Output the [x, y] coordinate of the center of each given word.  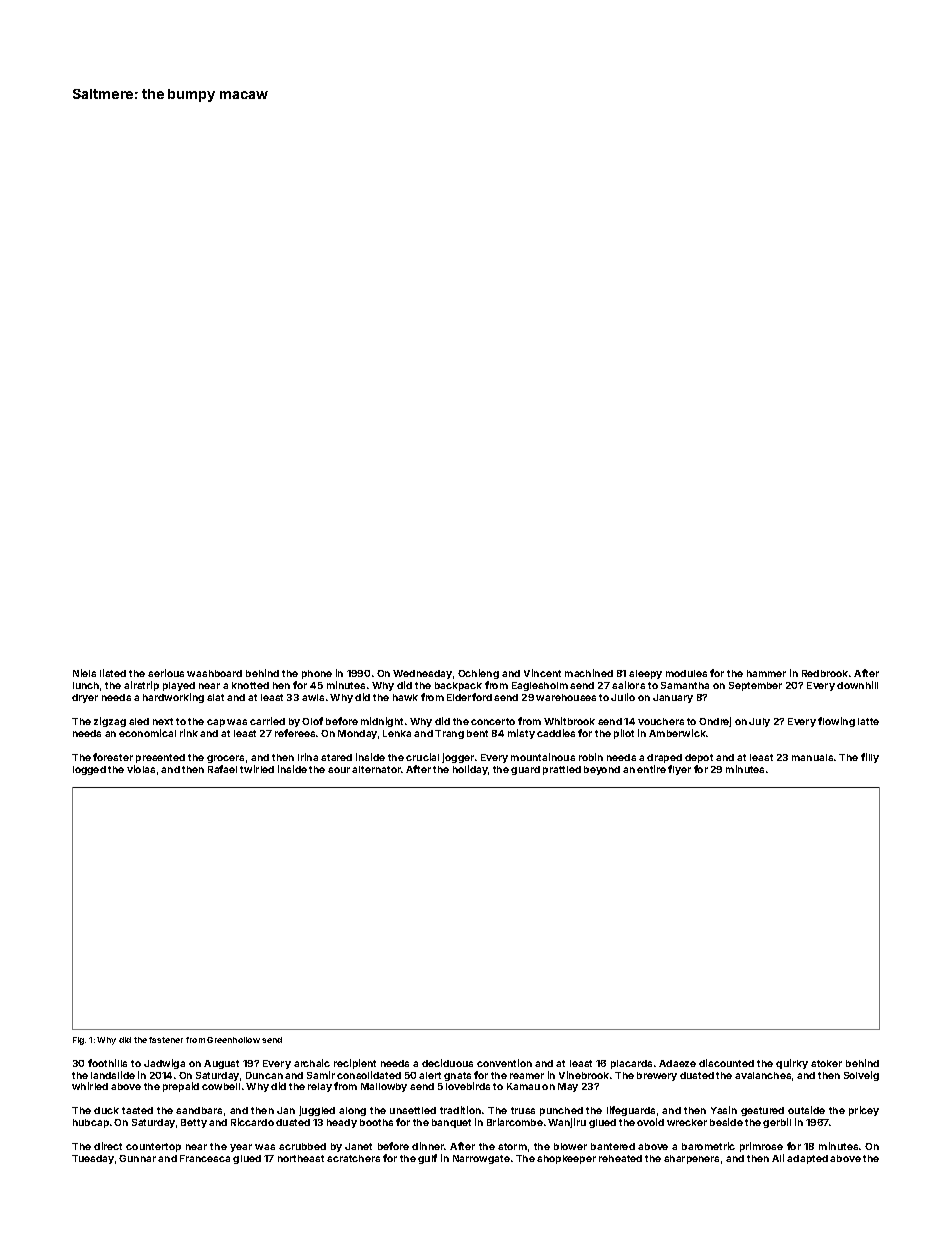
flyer [679, 770]
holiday [470, 770]
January [673, 698]
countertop [153, 1147]
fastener [166, 1040]
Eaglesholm [540, 686]
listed [113, 673]
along [352, 1111]
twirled [257, 769]
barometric [708, 1146]
